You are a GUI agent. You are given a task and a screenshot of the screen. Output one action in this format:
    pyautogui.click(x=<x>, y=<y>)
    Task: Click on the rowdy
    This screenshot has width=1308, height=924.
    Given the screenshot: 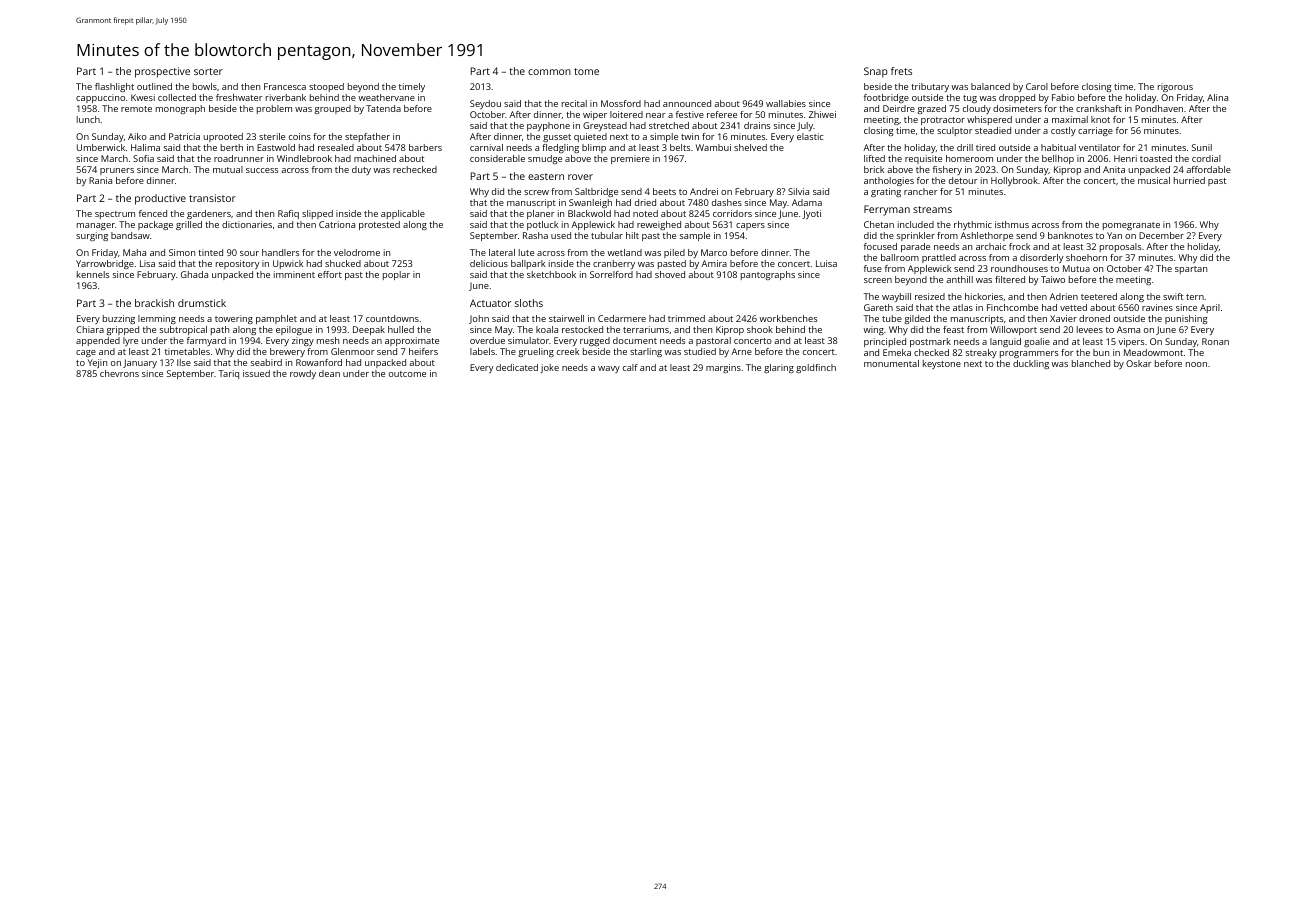 What is the action you would take?
    pyautogui.click(x=303, y=374)
